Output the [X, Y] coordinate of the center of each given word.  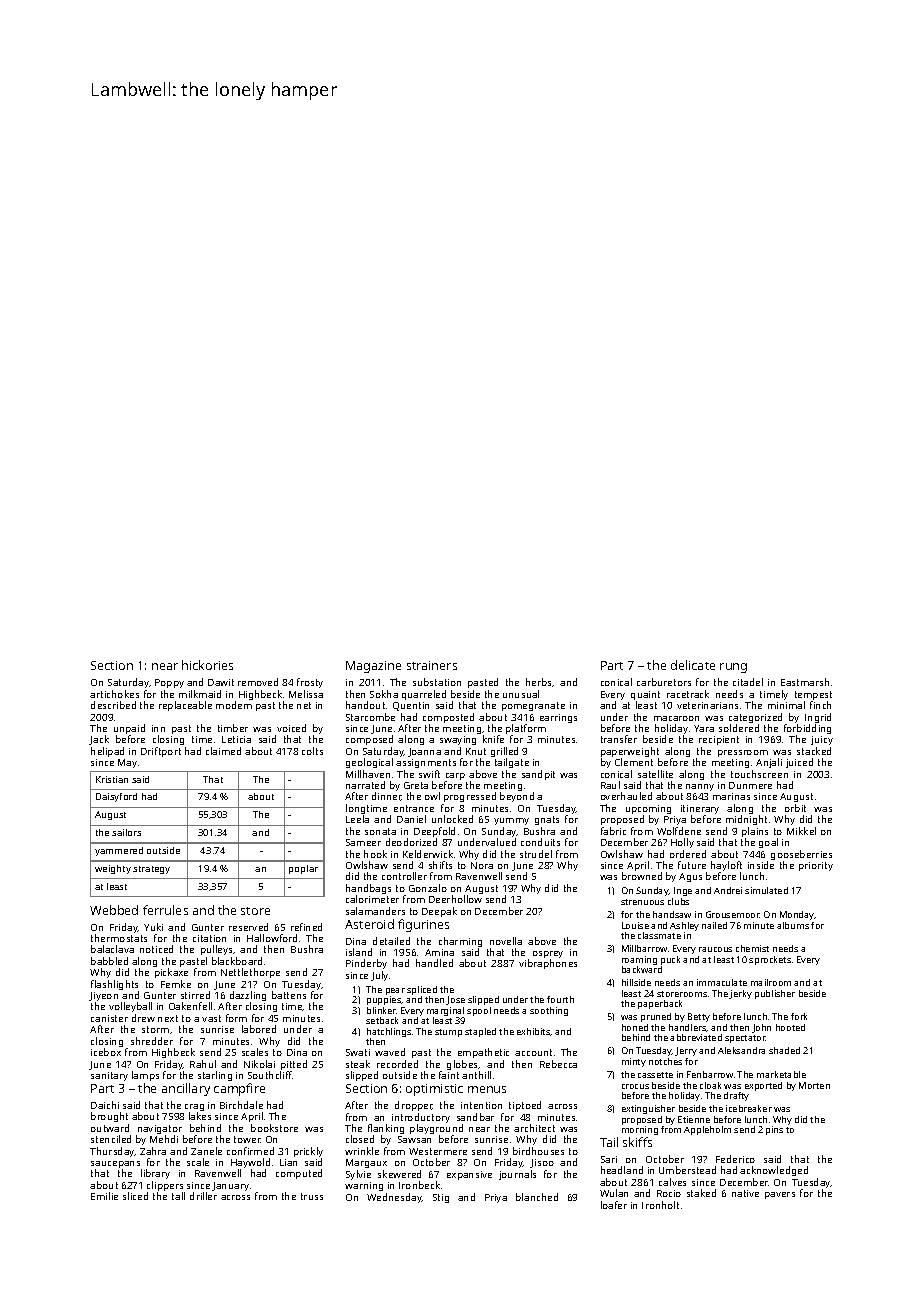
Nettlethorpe [250, 973]
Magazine [373, 667]
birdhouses [538, 1151]
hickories [207, 665]
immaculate [722, 982]
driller [203, 1196]
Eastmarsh [805, 682]
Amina [439, 952]
